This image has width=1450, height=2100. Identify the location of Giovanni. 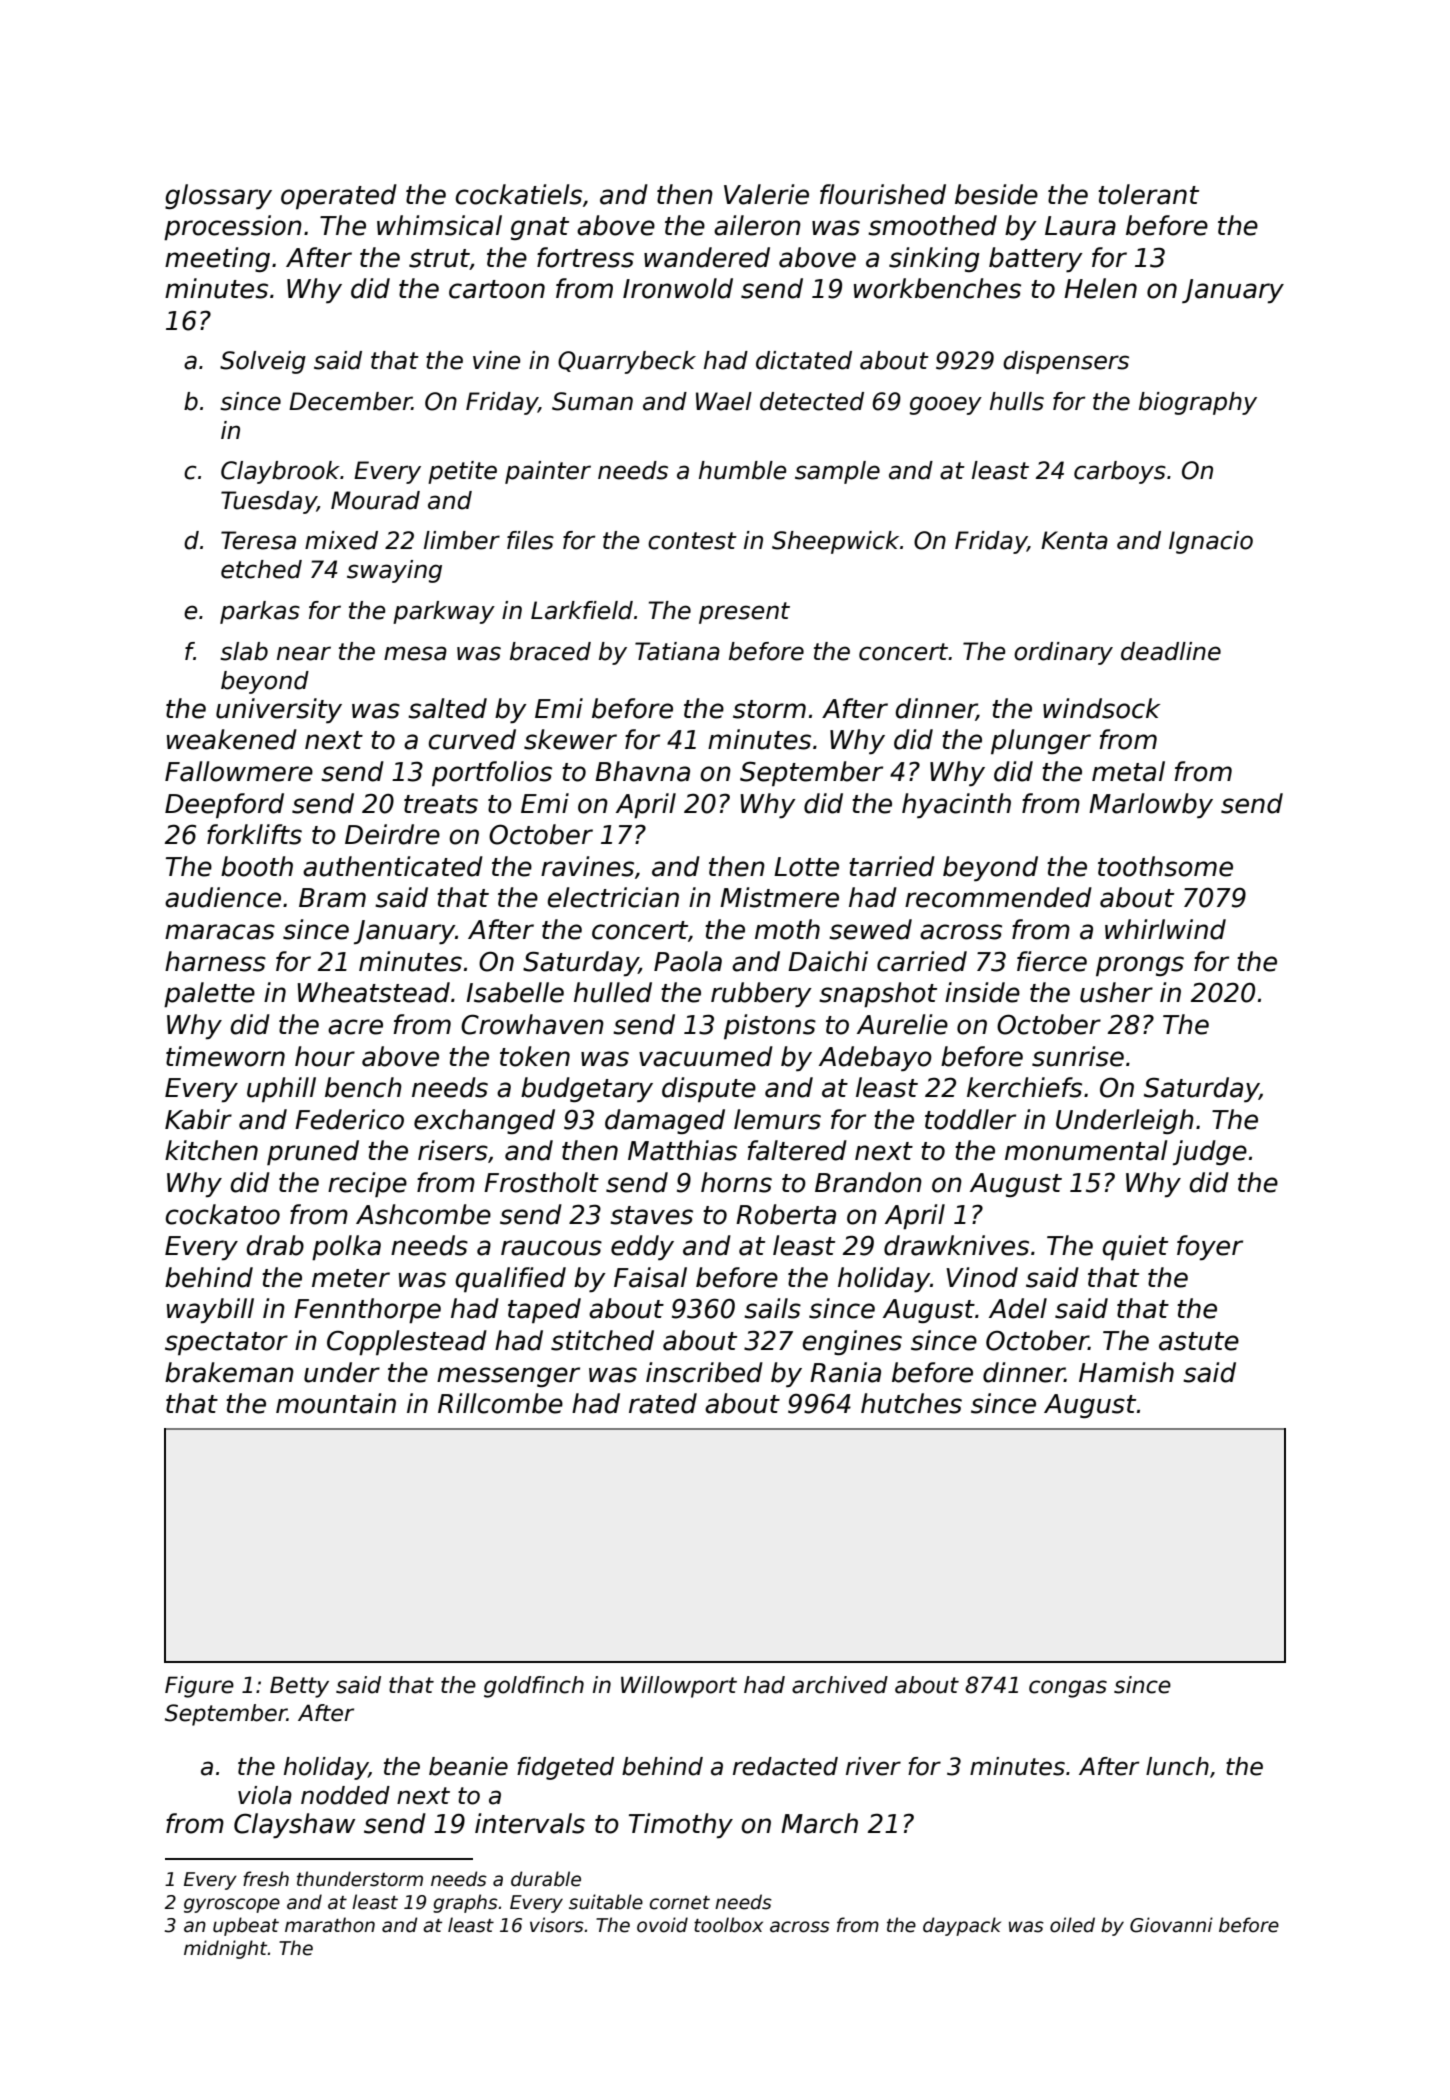
(1171, 1925).
